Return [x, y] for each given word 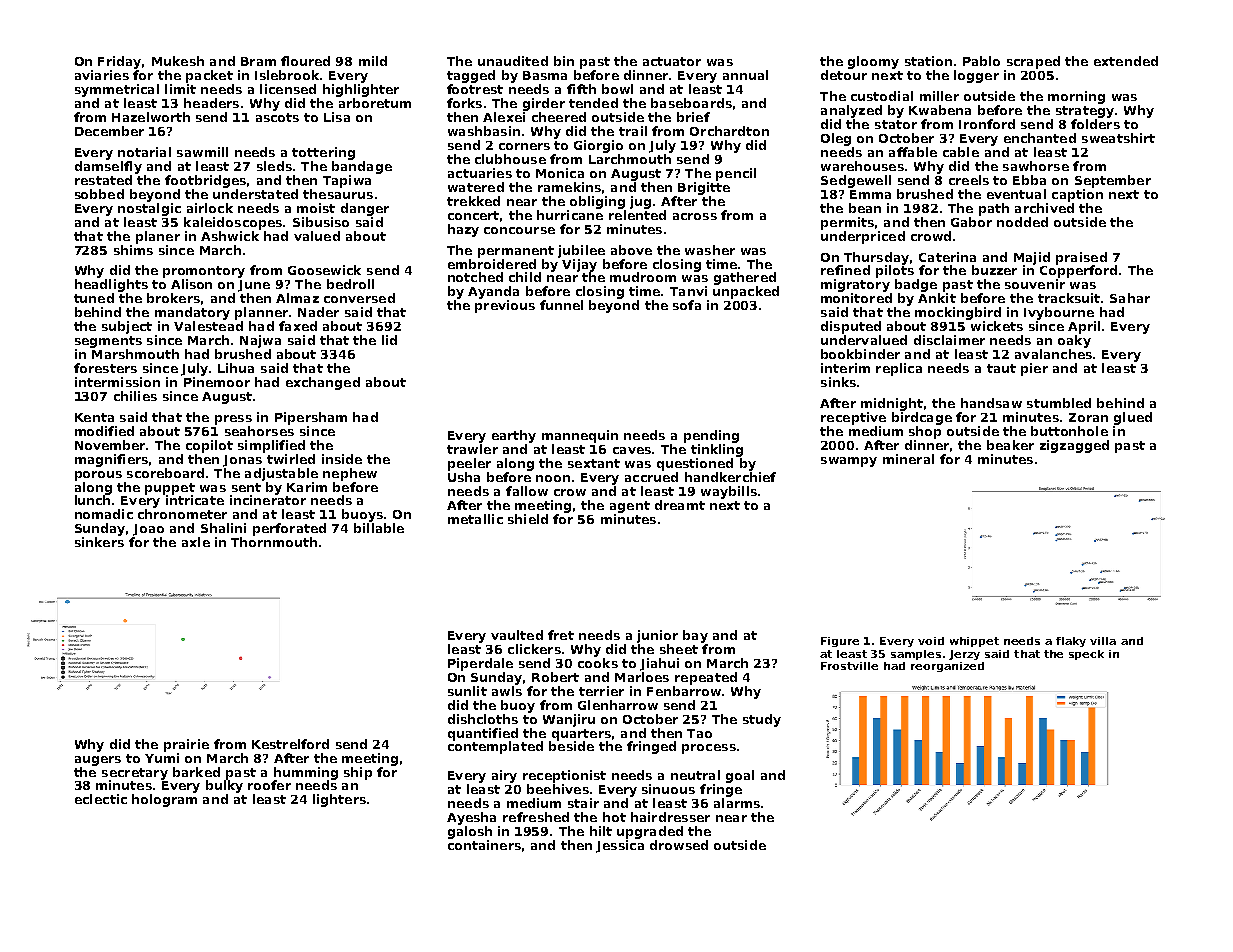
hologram [164, 800]
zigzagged [1074, 446]
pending [711, 436]
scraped [1033, 62]
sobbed [99, 194]
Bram [258, 61]
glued [1133, 418]
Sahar [1130, 298]
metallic [475, 519]
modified [104, 431]
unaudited [513, 61]
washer [710, 250]
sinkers [99, 542]
